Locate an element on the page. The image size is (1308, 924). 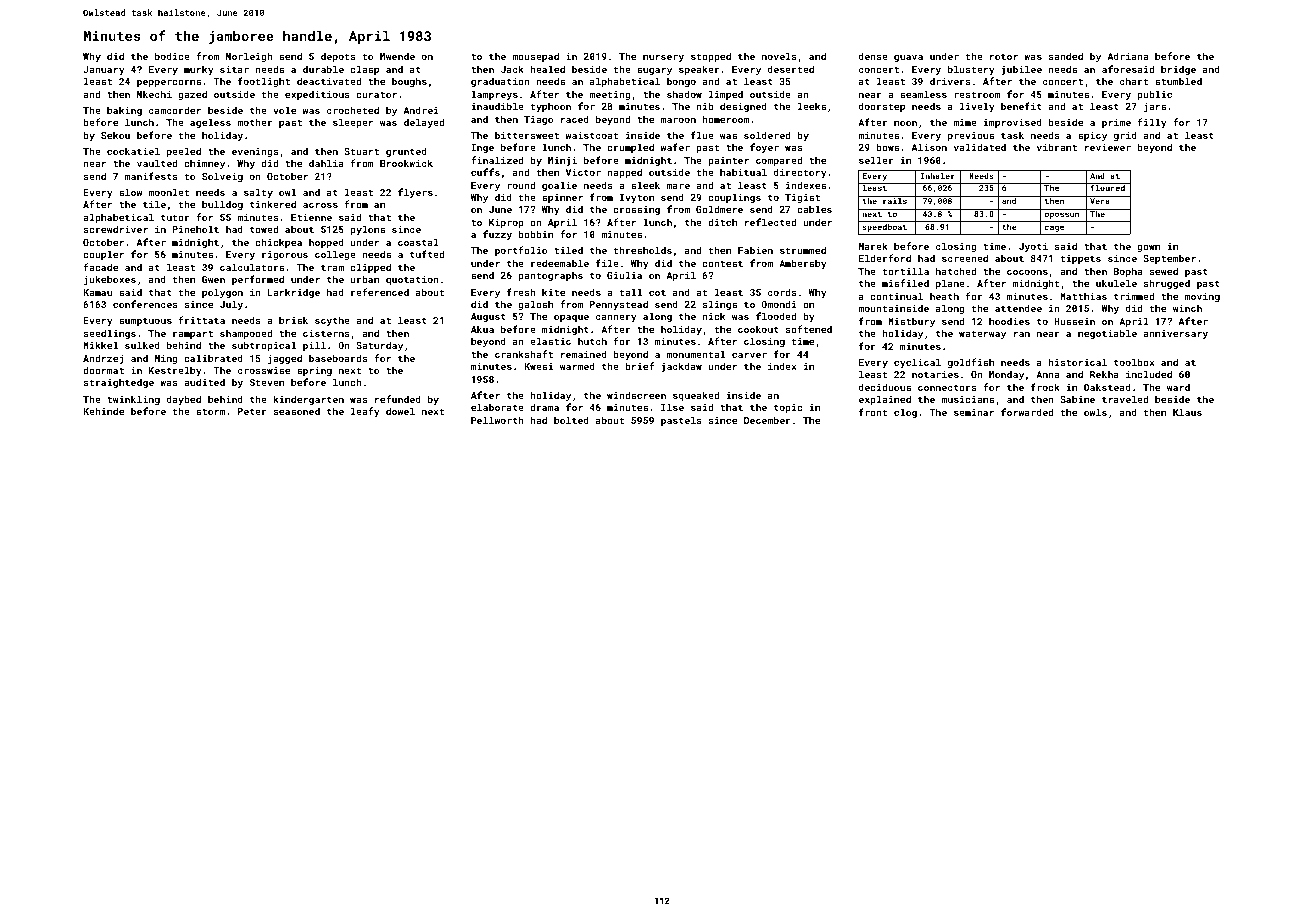
calculators is located at coordinates (252, 267).
